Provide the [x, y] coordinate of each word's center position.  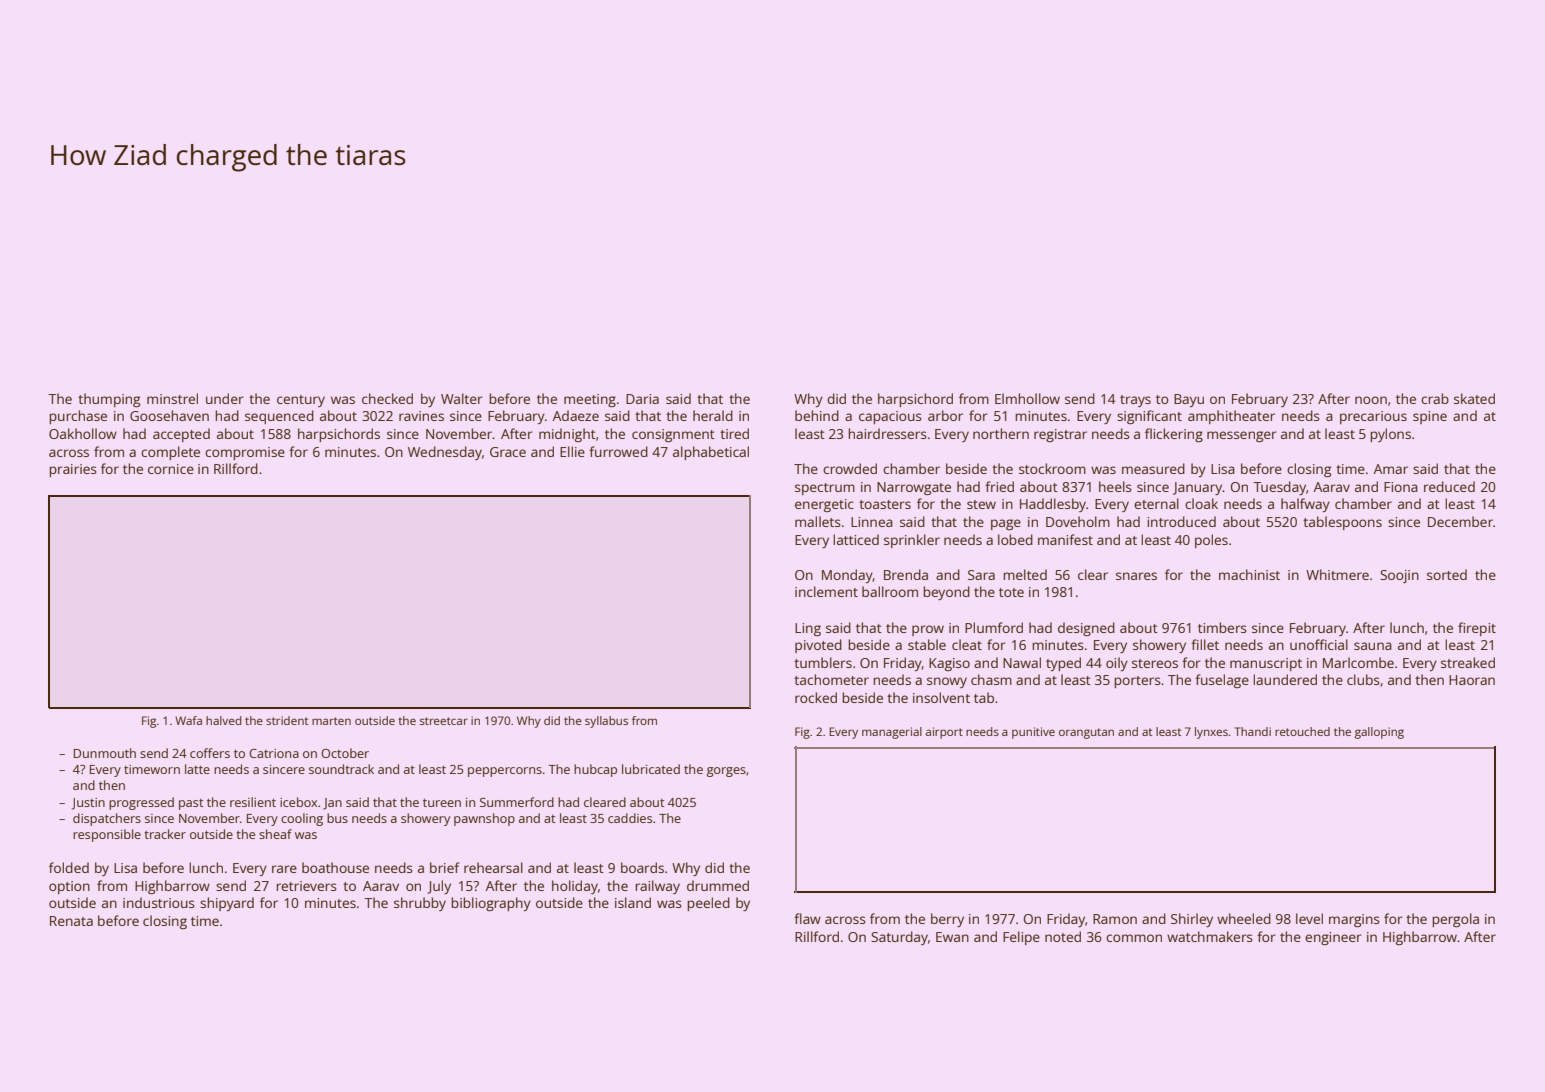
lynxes [1211, 733]
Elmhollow [1027, 398]
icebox [298, 802]
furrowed [618, 451]
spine [1430, 417]
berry [947, 920]
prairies [73, 470]
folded [69, 867]
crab [1435, 398]
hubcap [595, 770]
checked [387, 398]
